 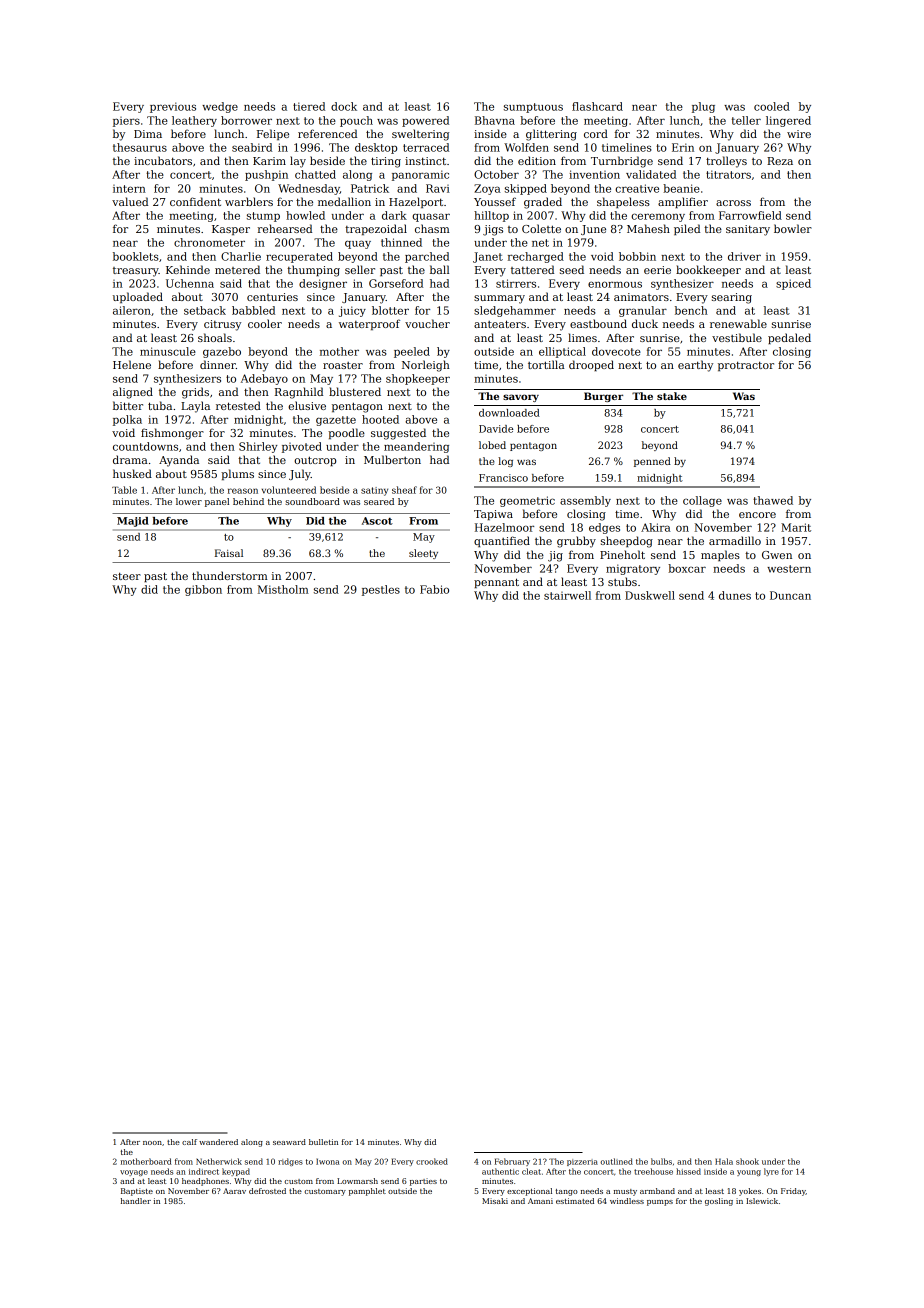 I want to click on powered, so click(x=425, y=121).
